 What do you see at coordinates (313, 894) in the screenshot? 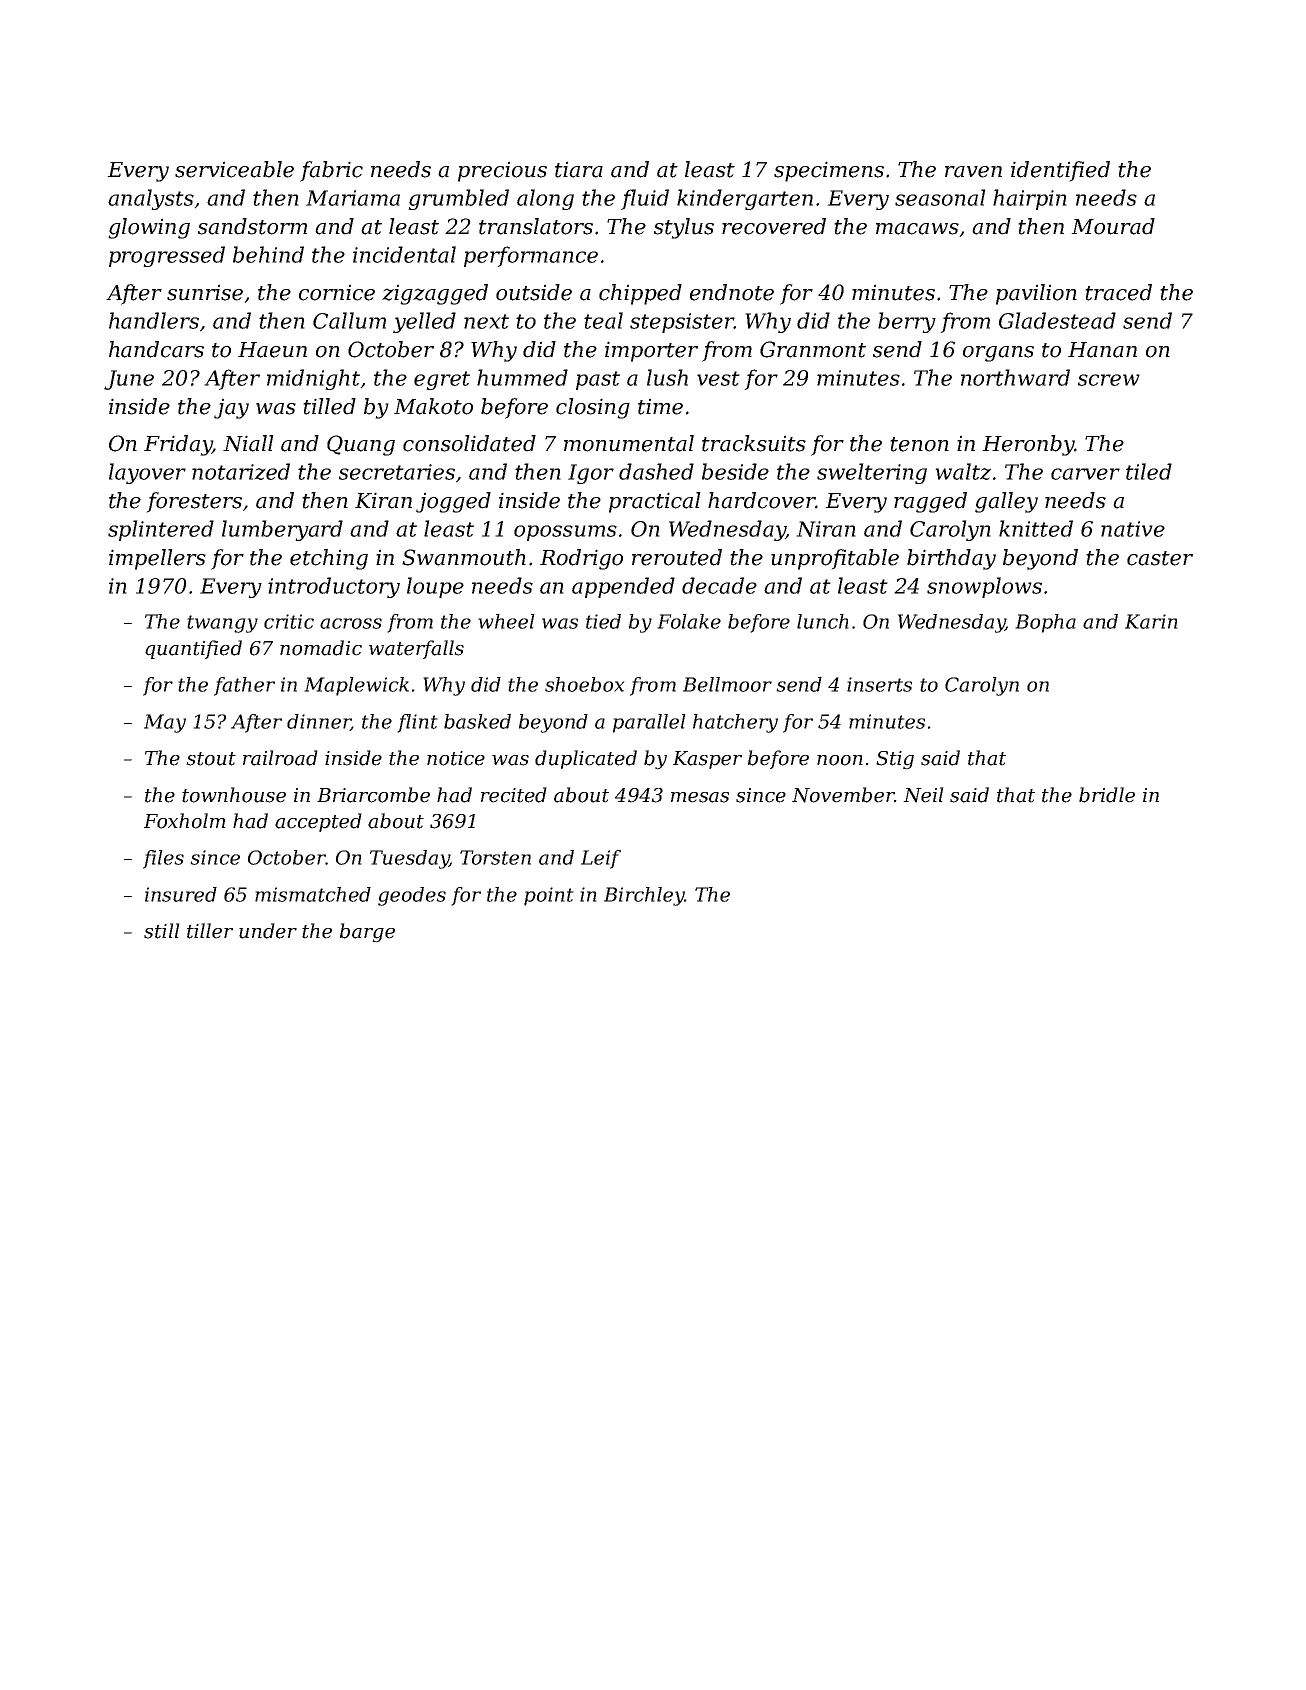
I see `mismatched` at bounding box center [313, 894].
